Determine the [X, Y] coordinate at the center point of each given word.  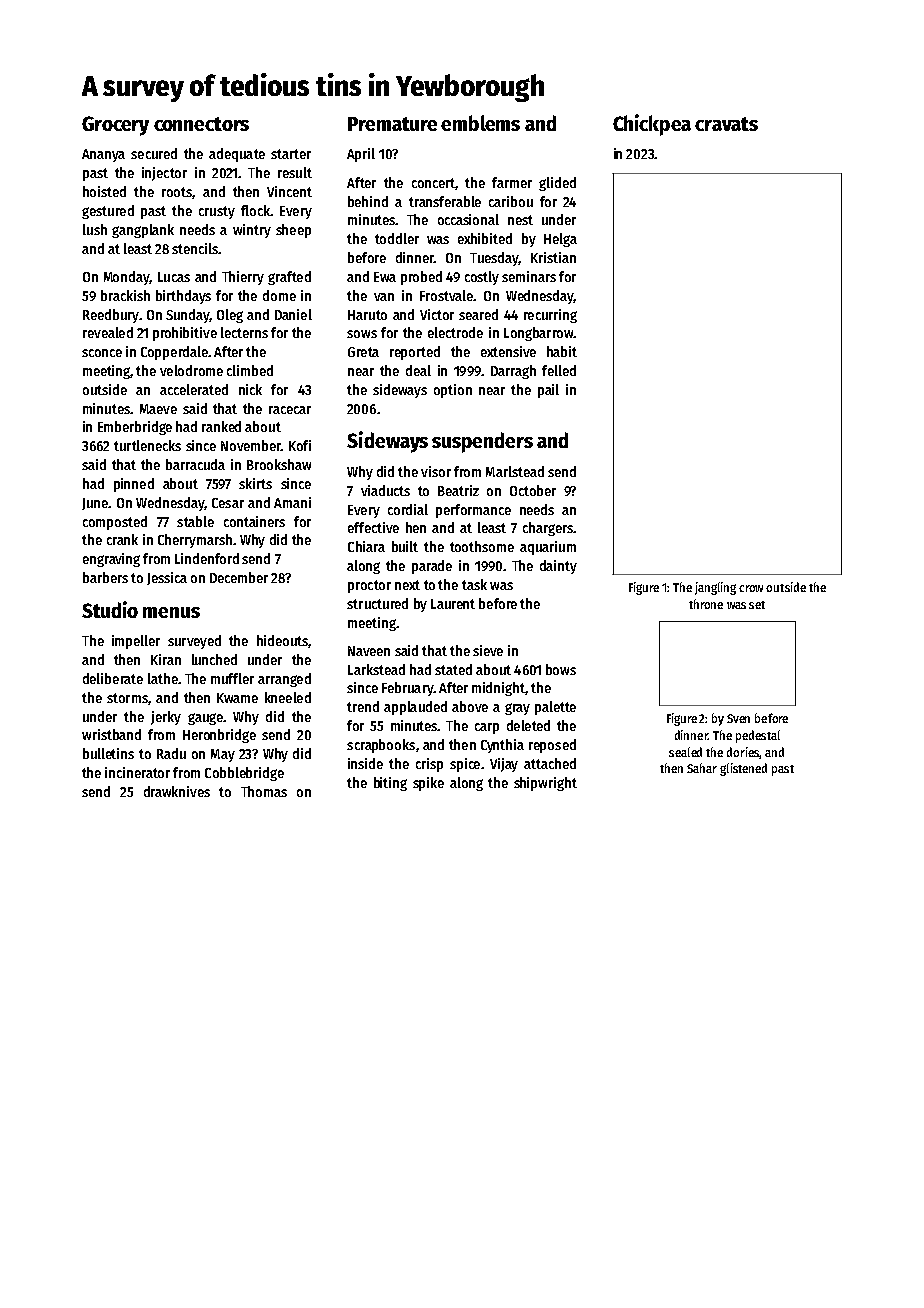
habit [562, 351]
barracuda [195, 464]
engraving [111, 560]
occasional [468, 219]
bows [561, 669]
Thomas [264, 791]
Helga [560, 240]
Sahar [702, 768]
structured [377, 603]
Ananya [103, 155]
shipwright [545, 784]
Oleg [230, 316]
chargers [548, 529]
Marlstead [515, 471]
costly [482, 278]
